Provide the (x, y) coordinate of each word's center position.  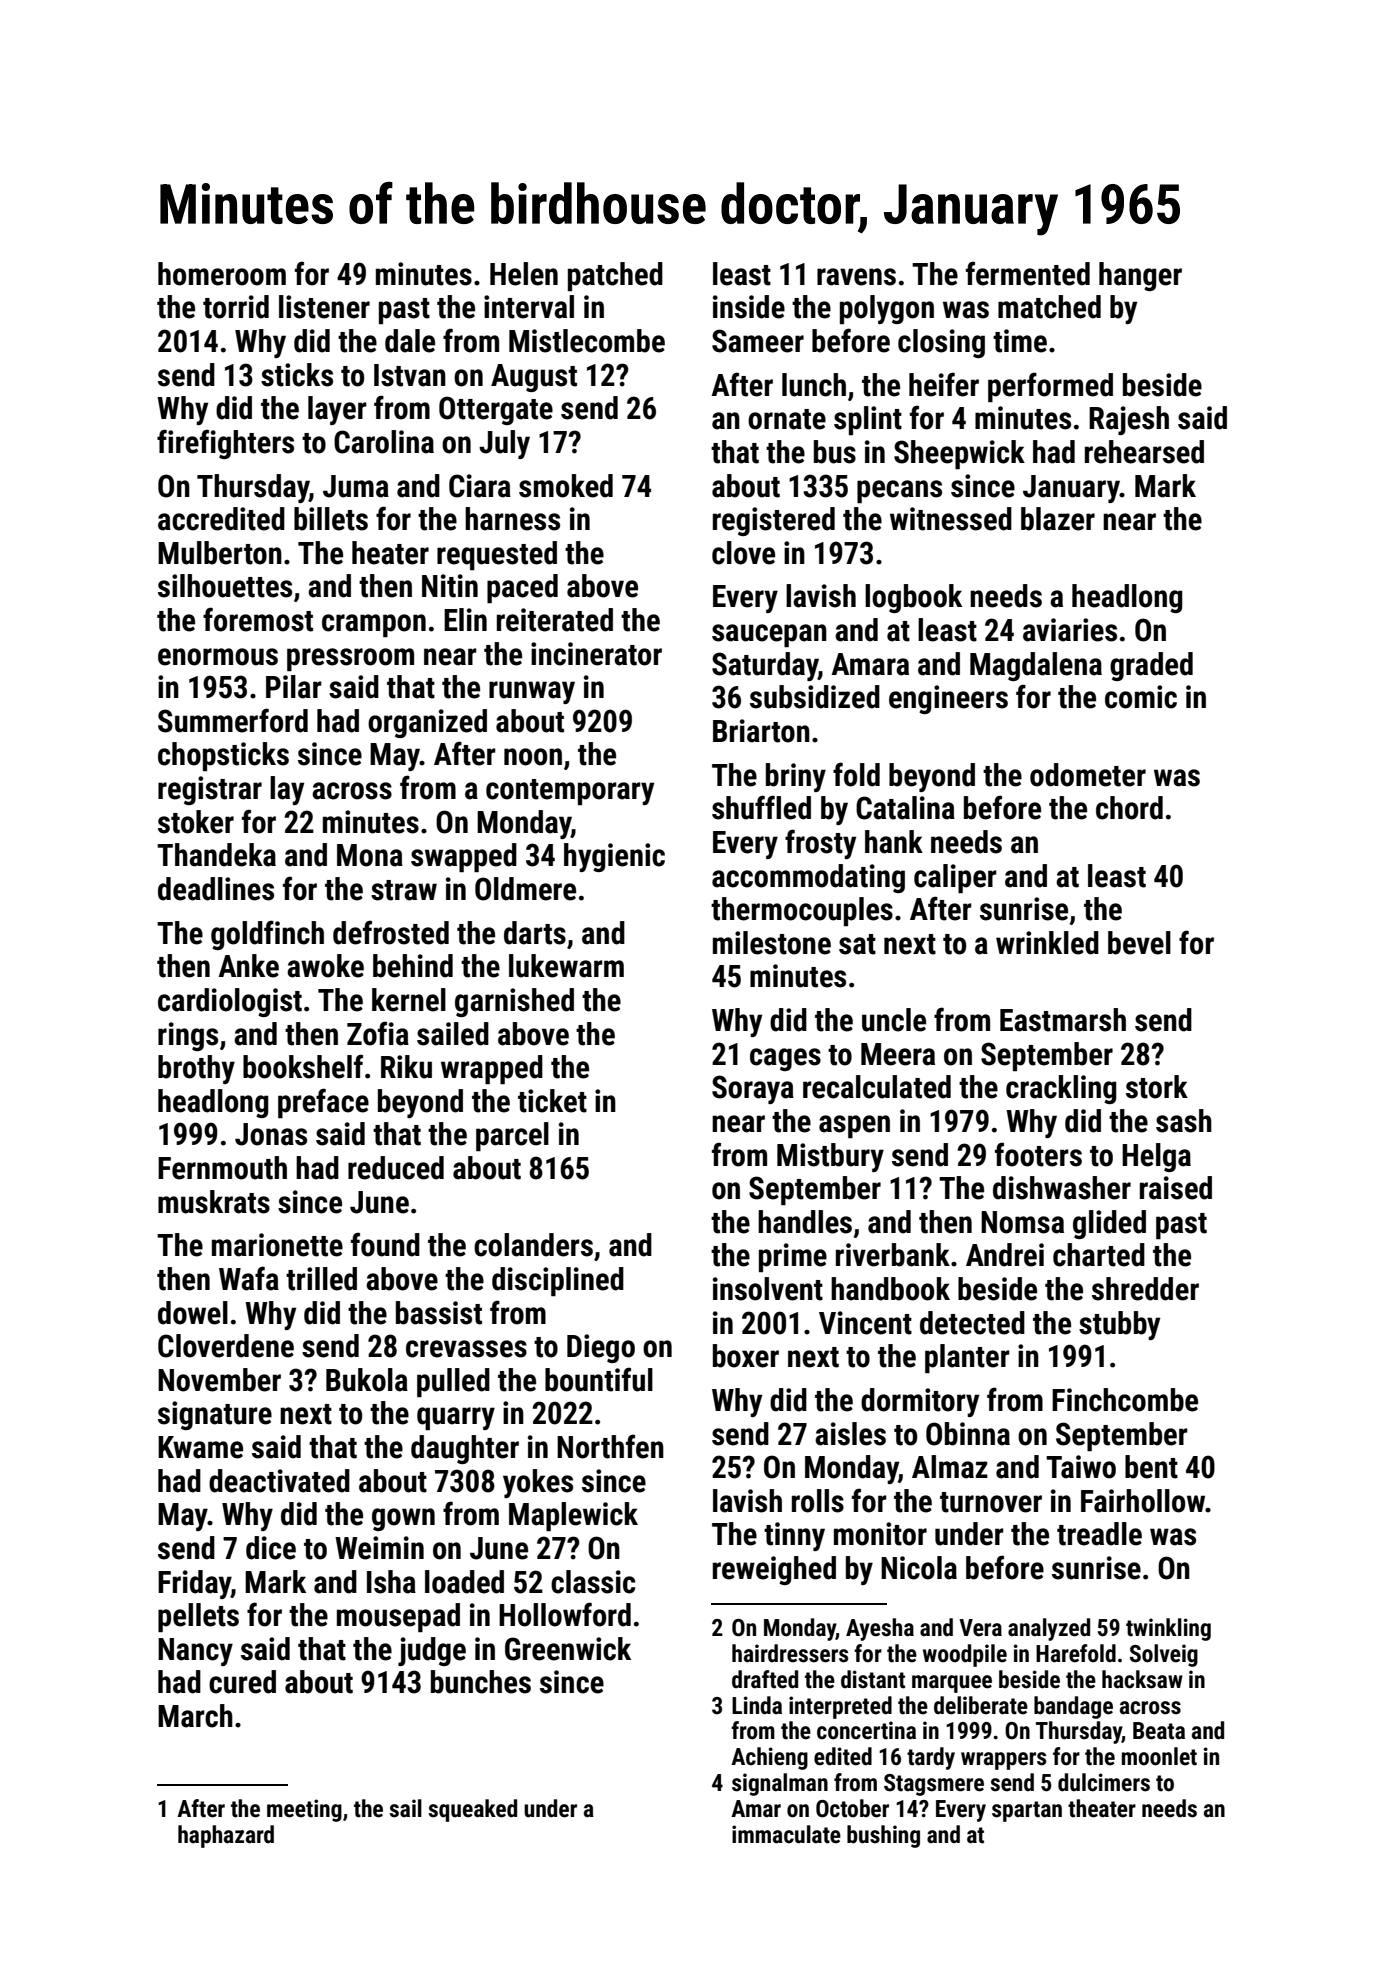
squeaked (472, 1810)
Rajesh (1129, 420)
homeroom (222, 274)
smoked (566, 486)
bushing (883, 1836)
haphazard (226, 1836)
